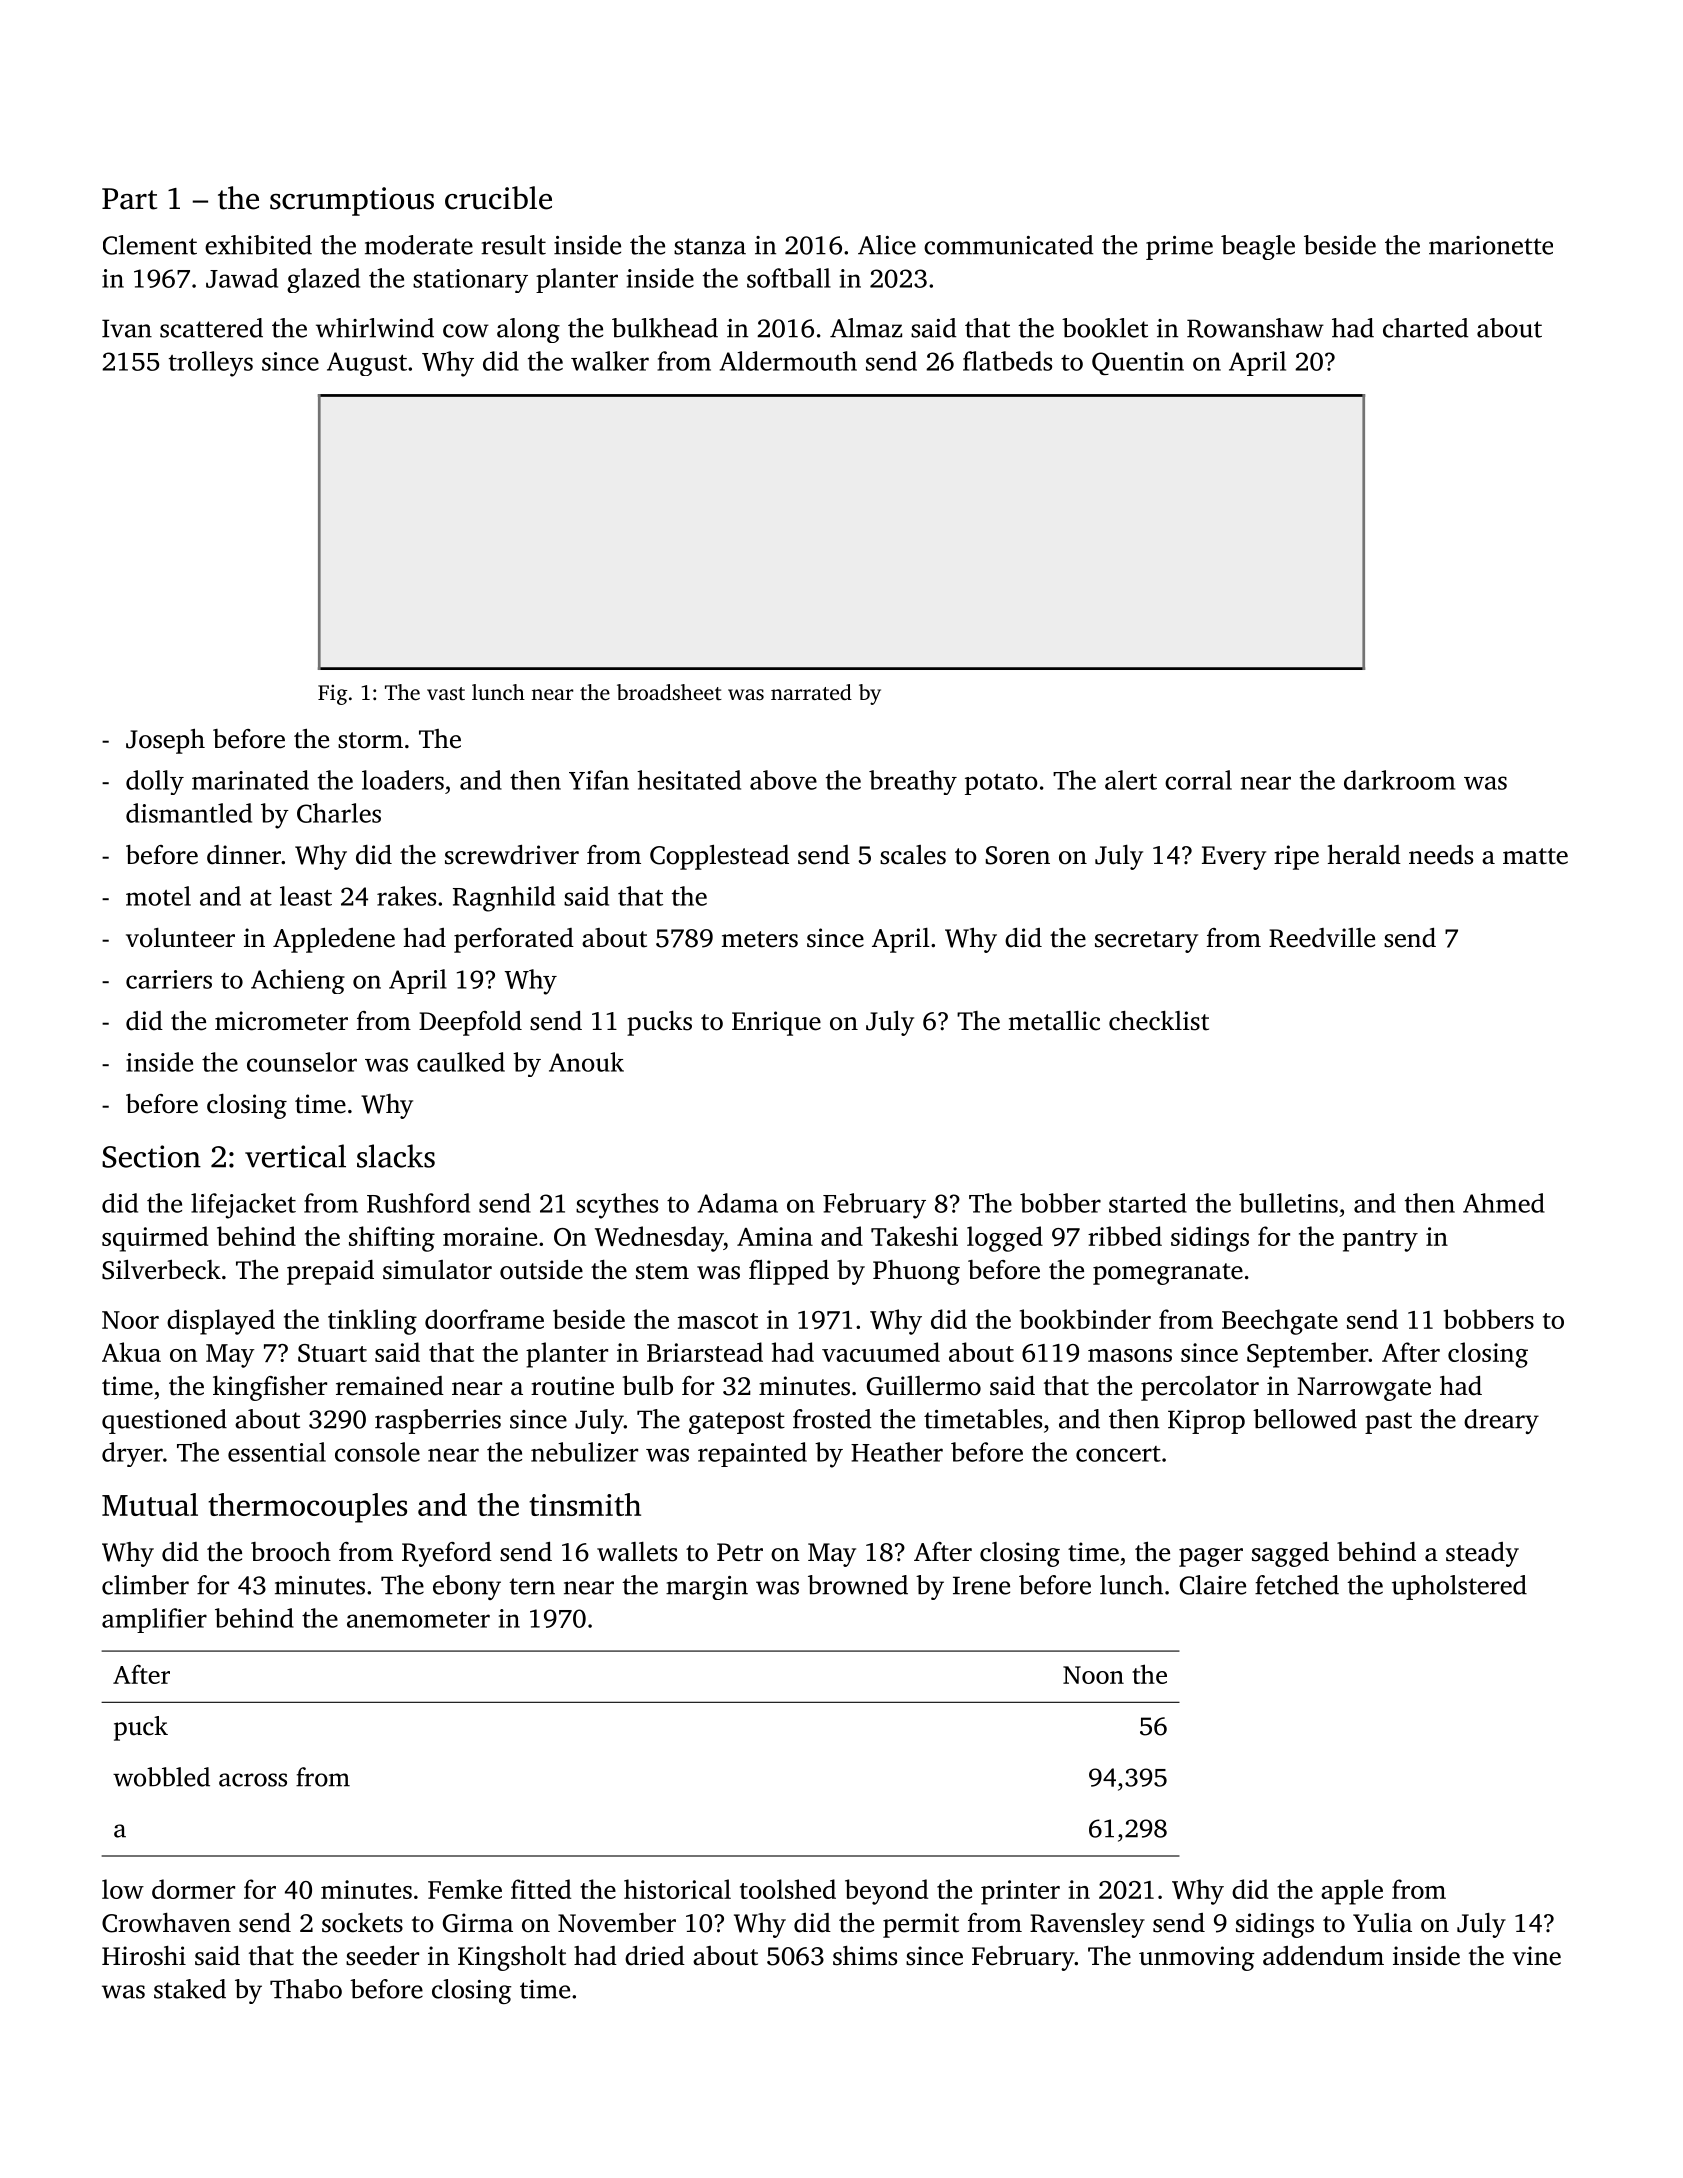 This screenshot has height=2178, width=1683. Describe the element at coordinates (584, 1452) in the screenshot. I see `nebulizer` at that location.
